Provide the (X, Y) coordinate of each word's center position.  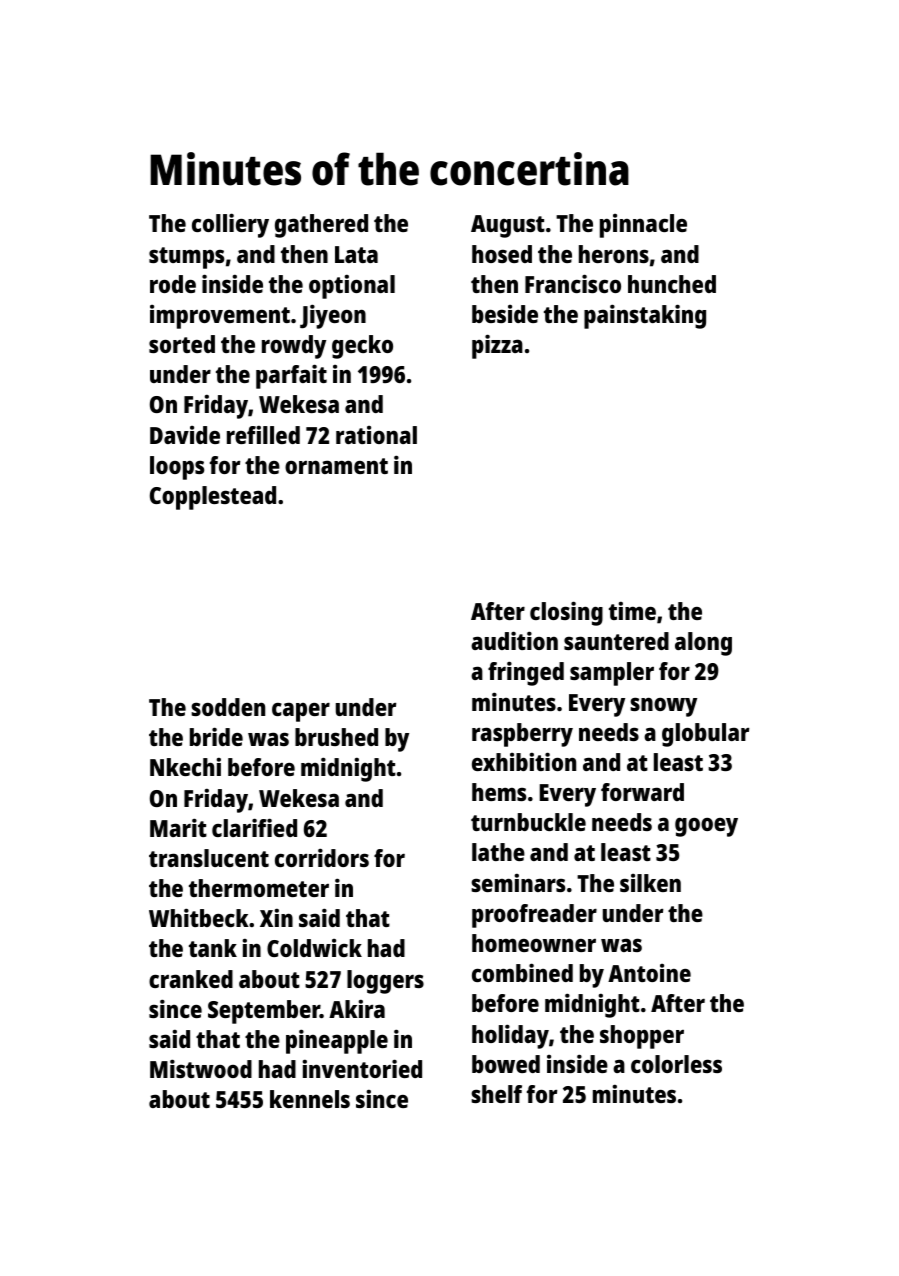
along (703, 644)
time (632, 611)
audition (514, 640)
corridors (322, 857)
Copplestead (213, 498)
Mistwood (201, 1068)
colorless (676, 1064)
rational (376, 435)
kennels (310, 1099)
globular (705, 735)
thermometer (259, 888)
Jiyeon (333, 316)
